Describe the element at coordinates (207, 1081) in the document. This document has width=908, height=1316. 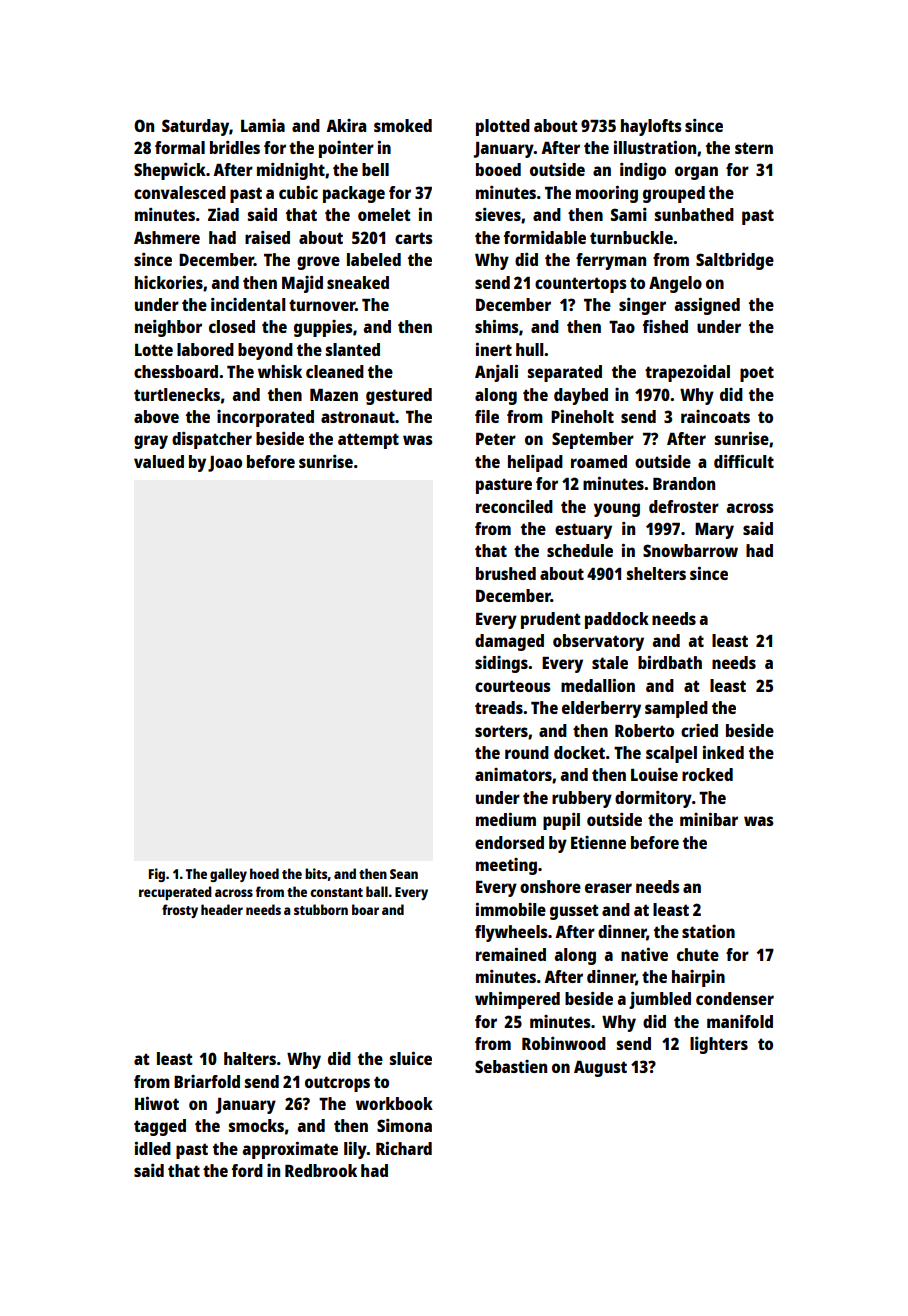
I see `Briarfold` at that location.
